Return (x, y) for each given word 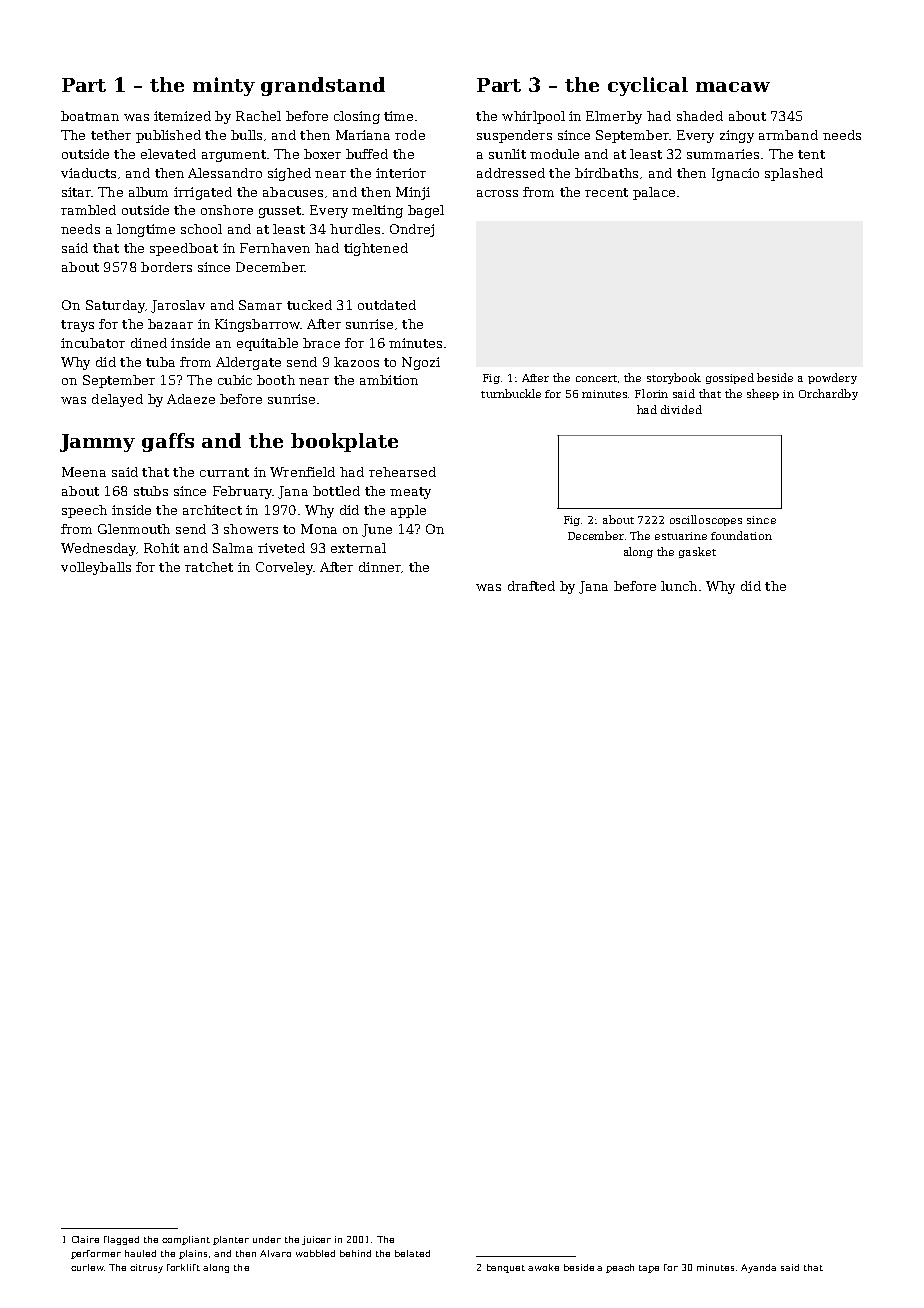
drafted (531, 586)
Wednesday (98, 549)
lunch (679, 586)
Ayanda (758, 1268)
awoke (543, 1267)
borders (166, 267)
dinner (380, 567)
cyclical (648, 86)
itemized (182, 116)
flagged (121, 1240)
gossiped (730, 378)
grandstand (323, 86)
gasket (697, 552)
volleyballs (96, 568)
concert (596, 378)
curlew (87, 1267)
